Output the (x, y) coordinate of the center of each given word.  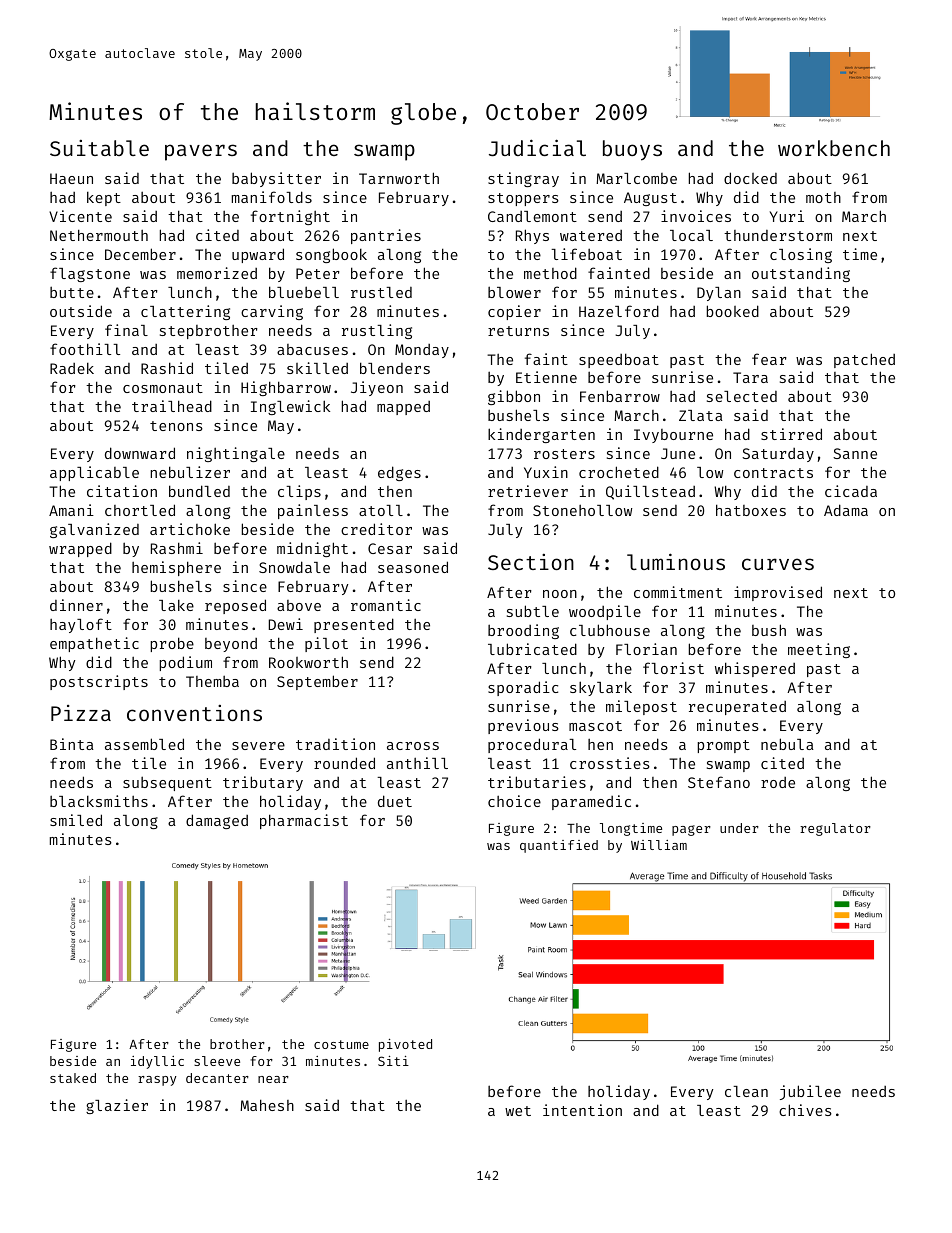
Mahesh (267, 1105)
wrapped (80, 549)
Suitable (99, 148)
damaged (217, 821)
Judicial (537, 147)
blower (514, 292)
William (659, 845)
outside (81, 311)
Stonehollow (582, 510)
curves (778, 564)
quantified (559, 846)
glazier (117, 1106)
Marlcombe (636, 178)
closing (801, 255)
